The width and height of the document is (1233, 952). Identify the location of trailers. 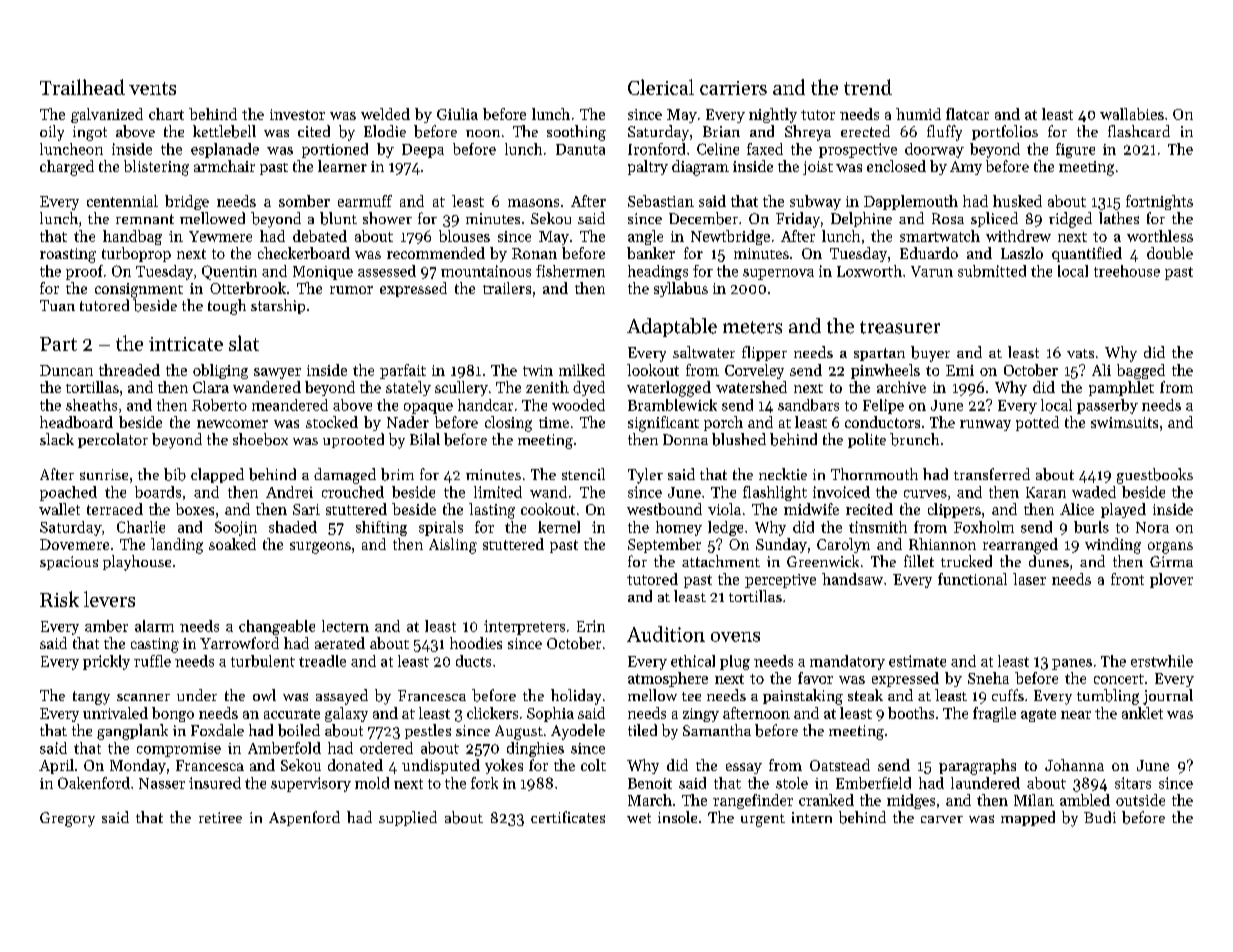
(507, 288).
